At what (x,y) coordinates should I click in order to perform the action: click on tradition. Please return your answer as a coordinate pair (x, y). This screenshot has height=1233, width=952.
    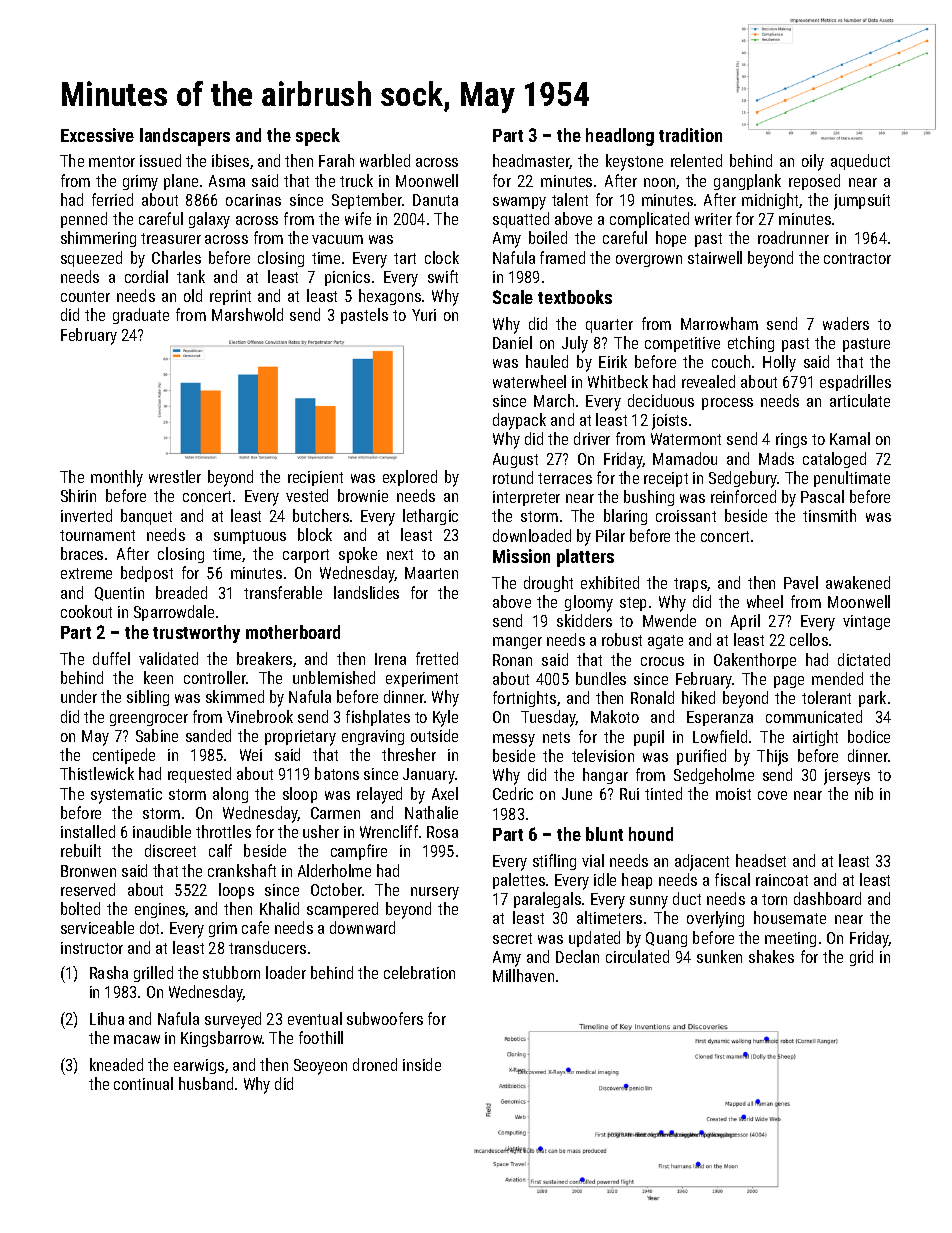
    Looking at the image, I should click on (690, 135).
